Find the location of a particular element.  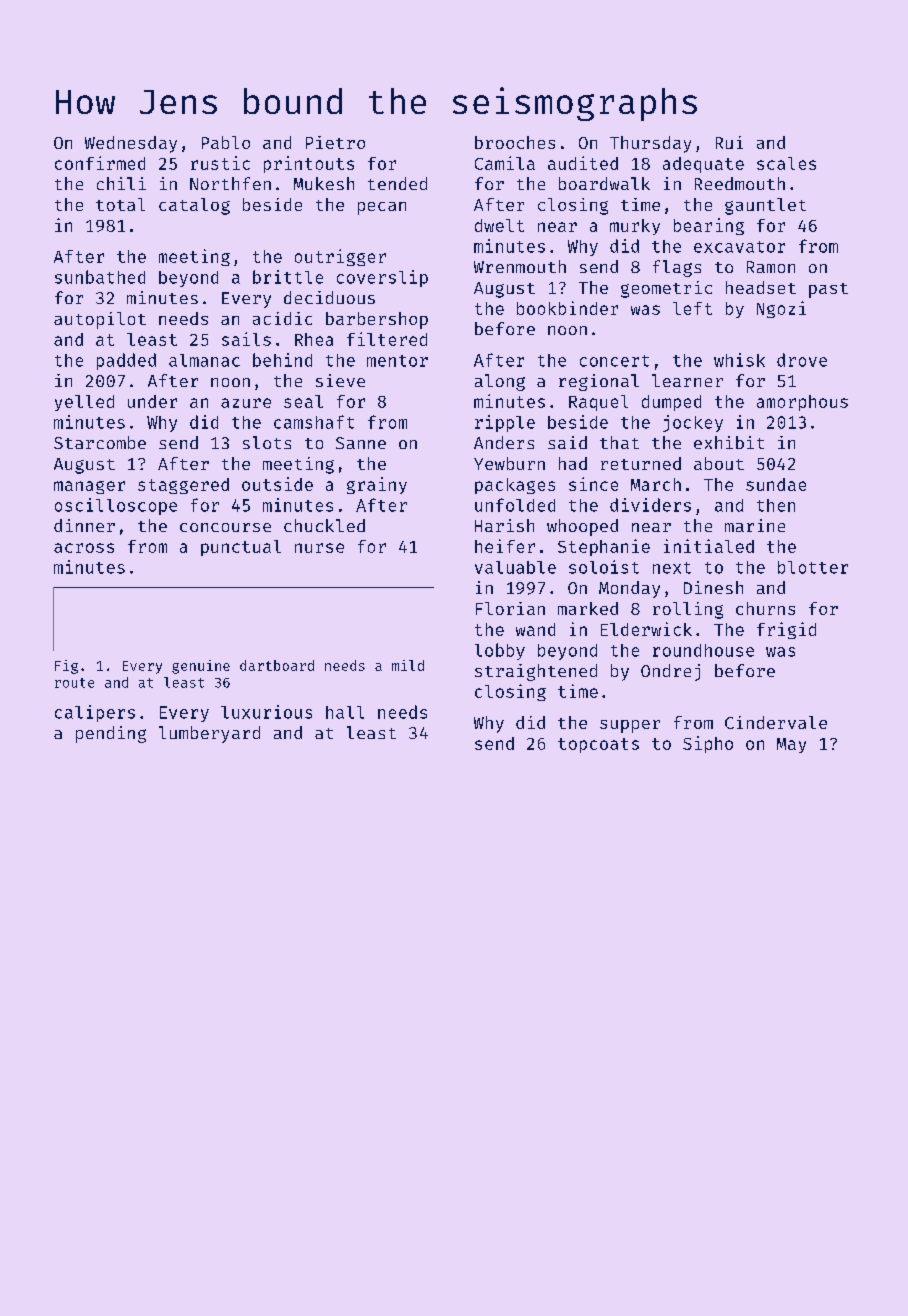

left is located at coordinates (692, 308).
